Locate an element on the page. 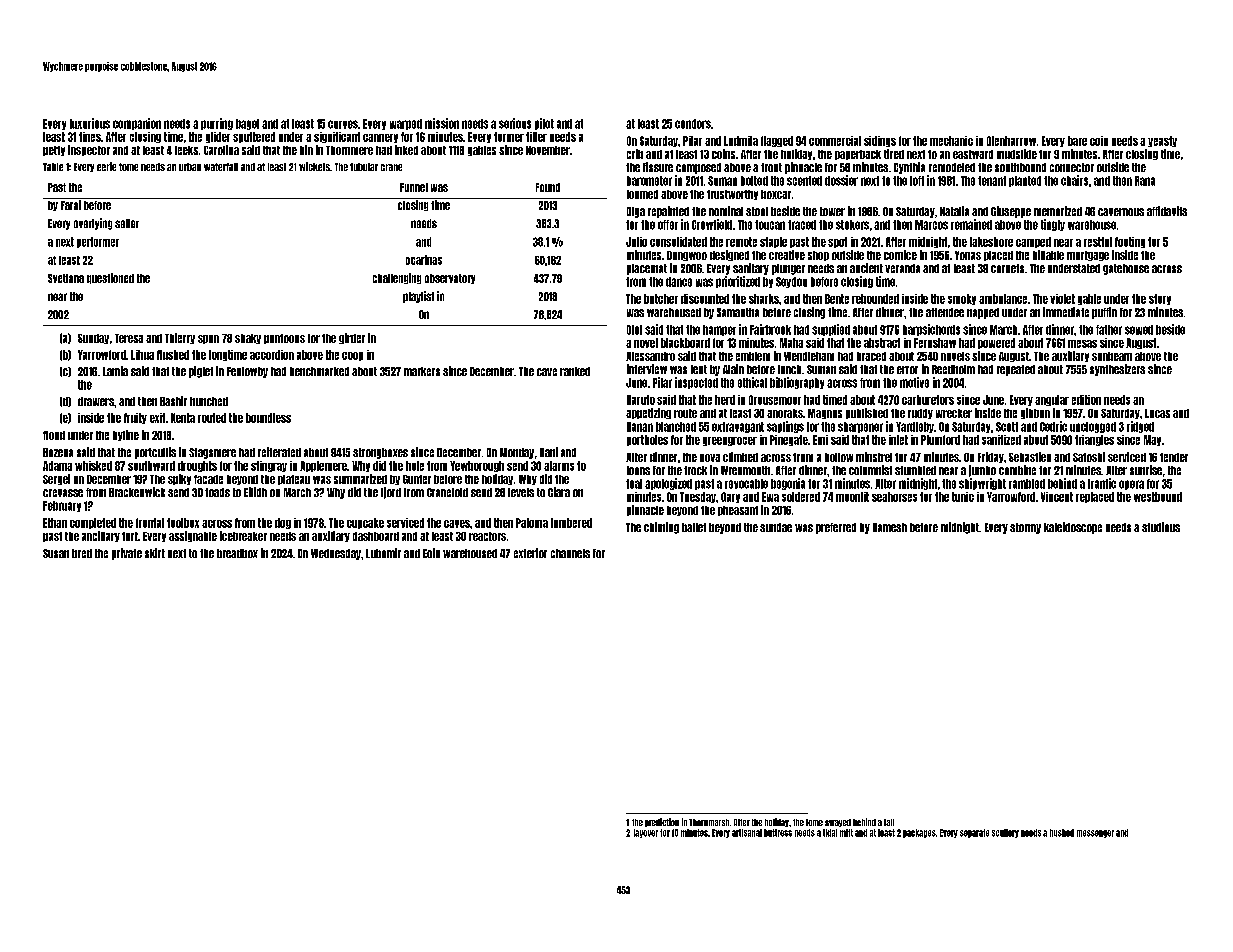  layover is located at coordinates (646, 833).
